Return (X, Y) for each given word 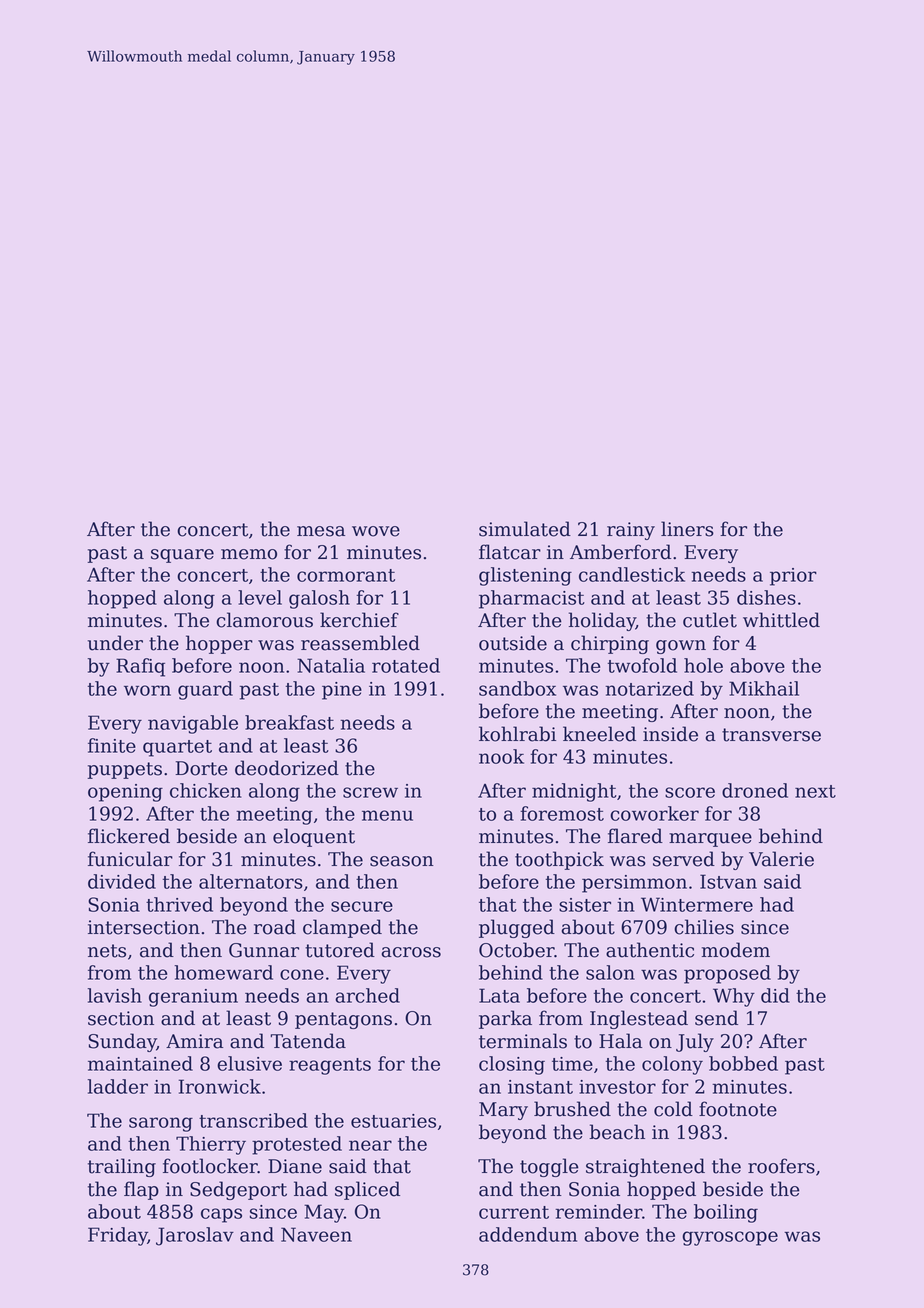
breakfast (289, 722)
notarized (649, 688)
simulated (525, 529)
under (115, 643)
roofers (781, 1166)
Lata (499, 995)
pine (342, 691)
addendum (528, 1234)
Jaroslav (195, 1236)
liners (687, 529)
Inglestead (639, 1019)
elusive (249, 1063)
